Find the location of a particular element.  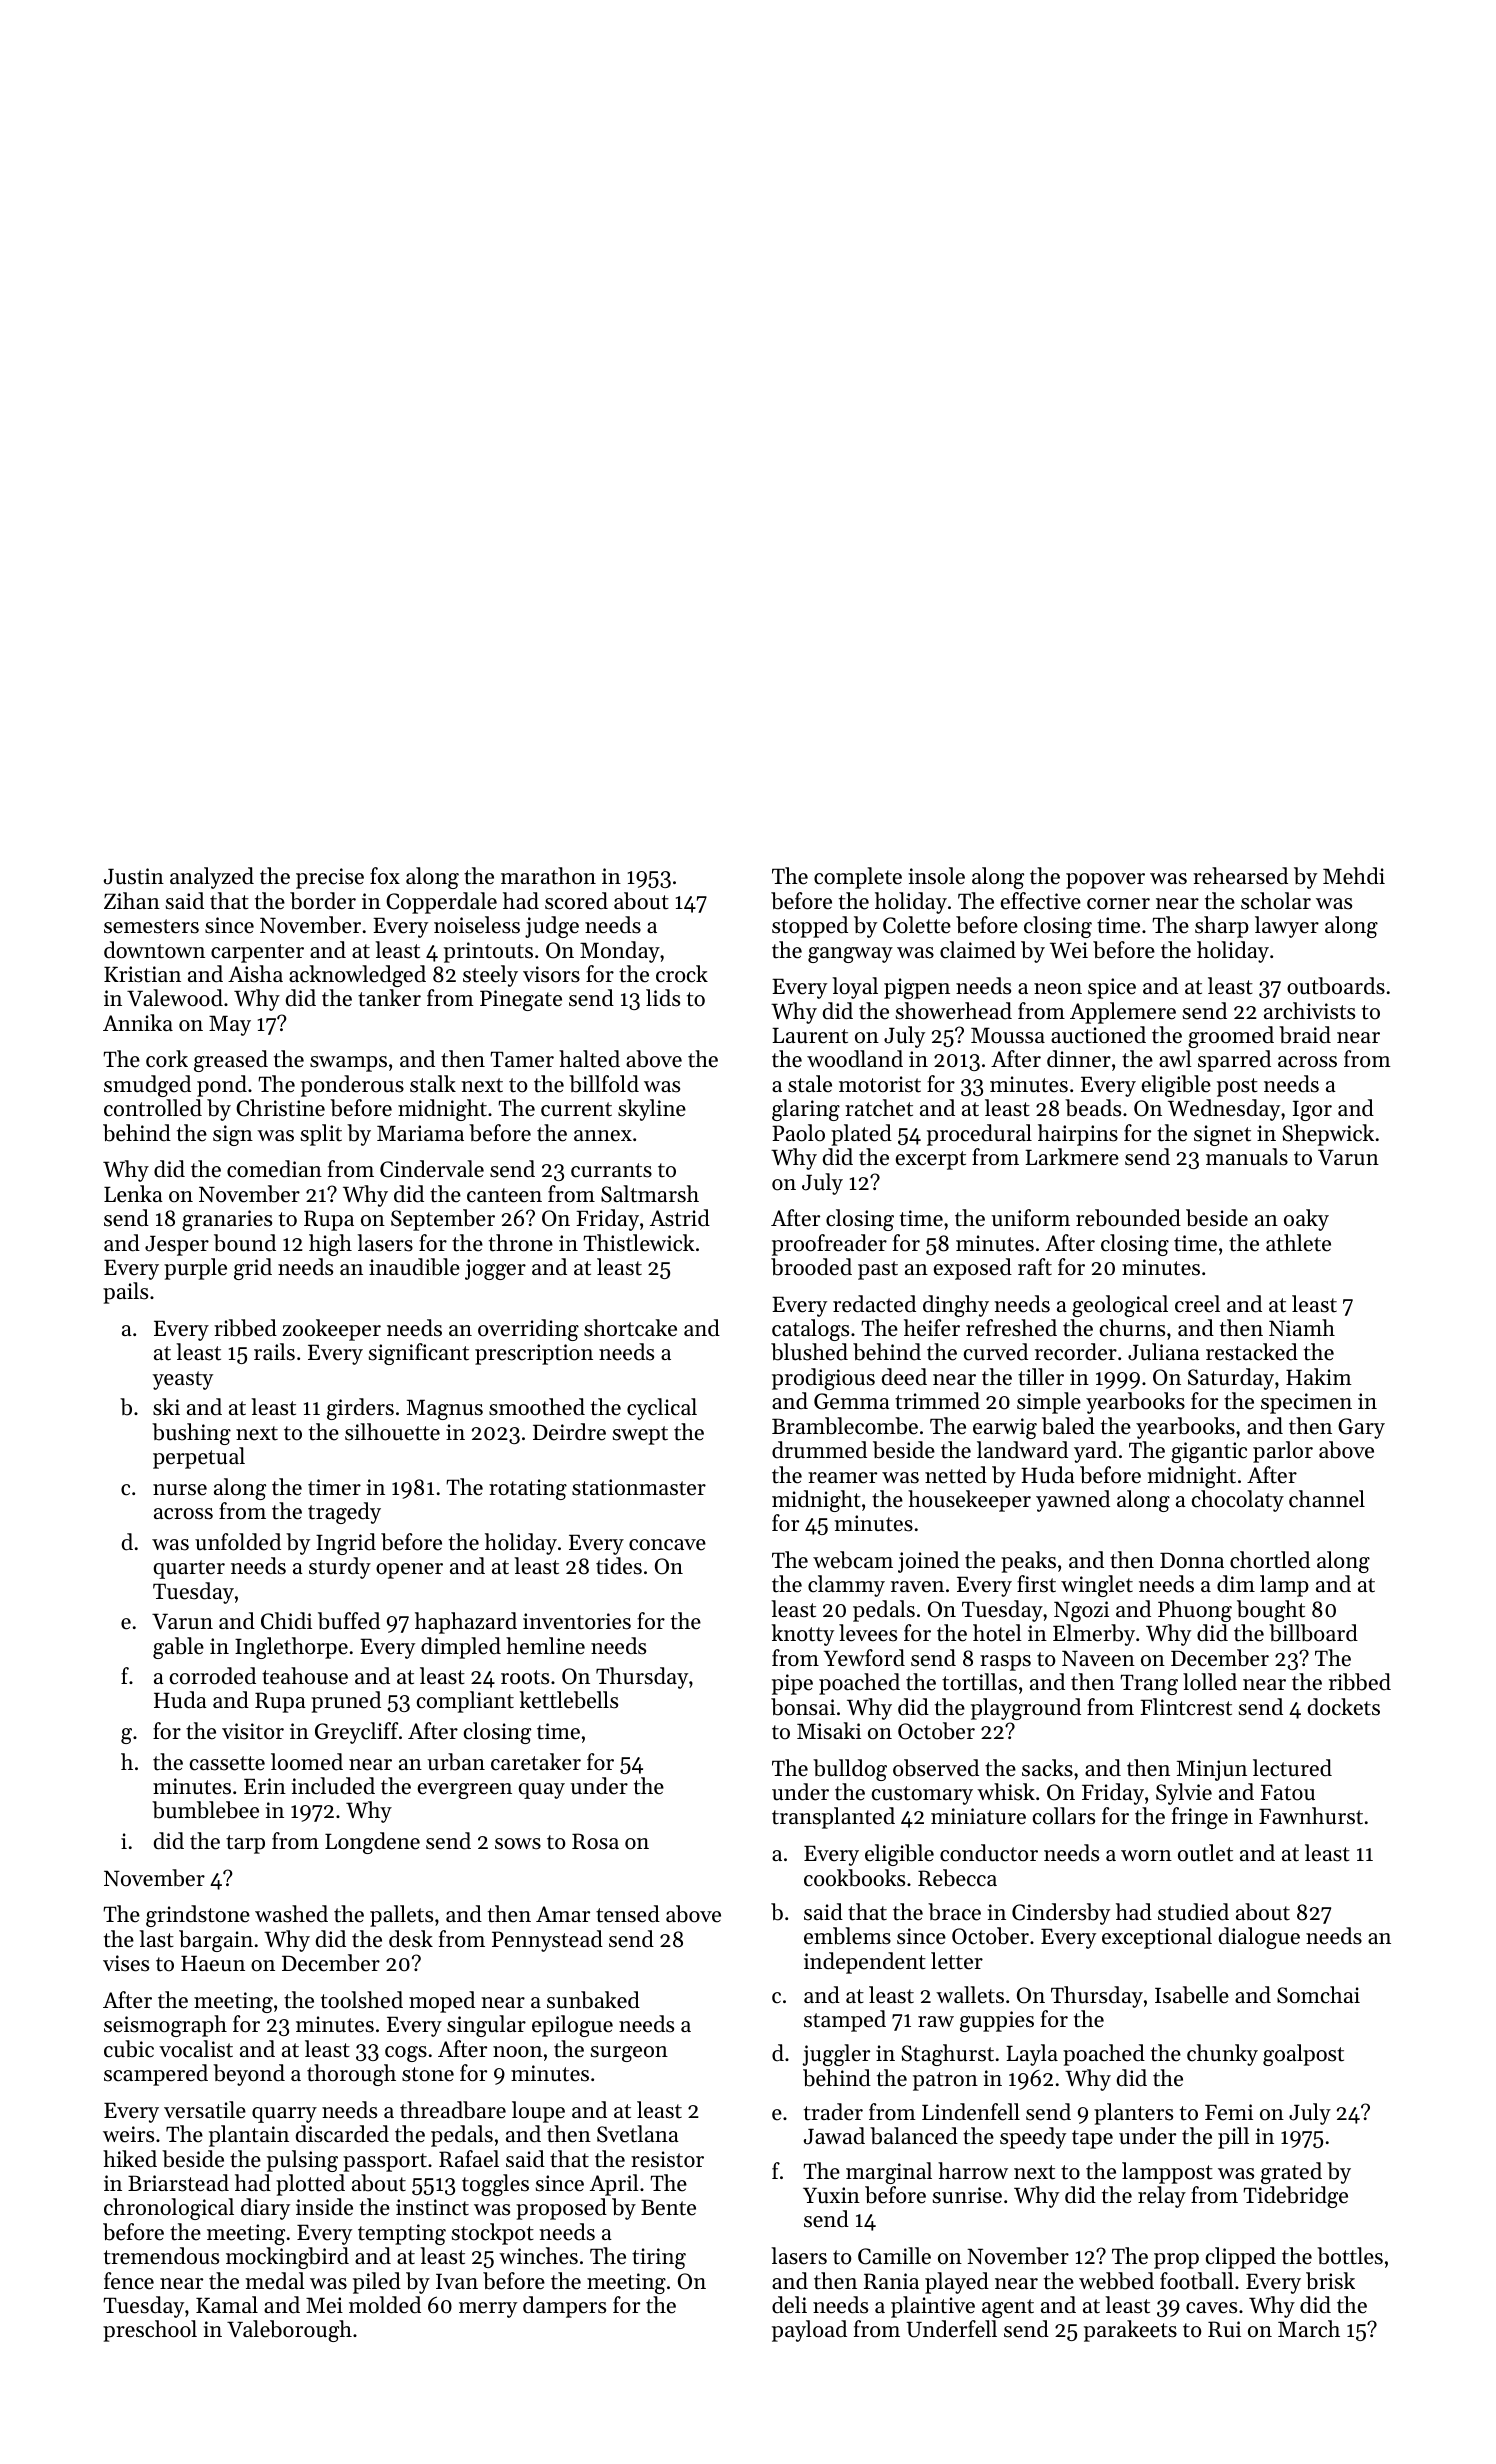

sunbaked is located at coordinates (593, 2000).
